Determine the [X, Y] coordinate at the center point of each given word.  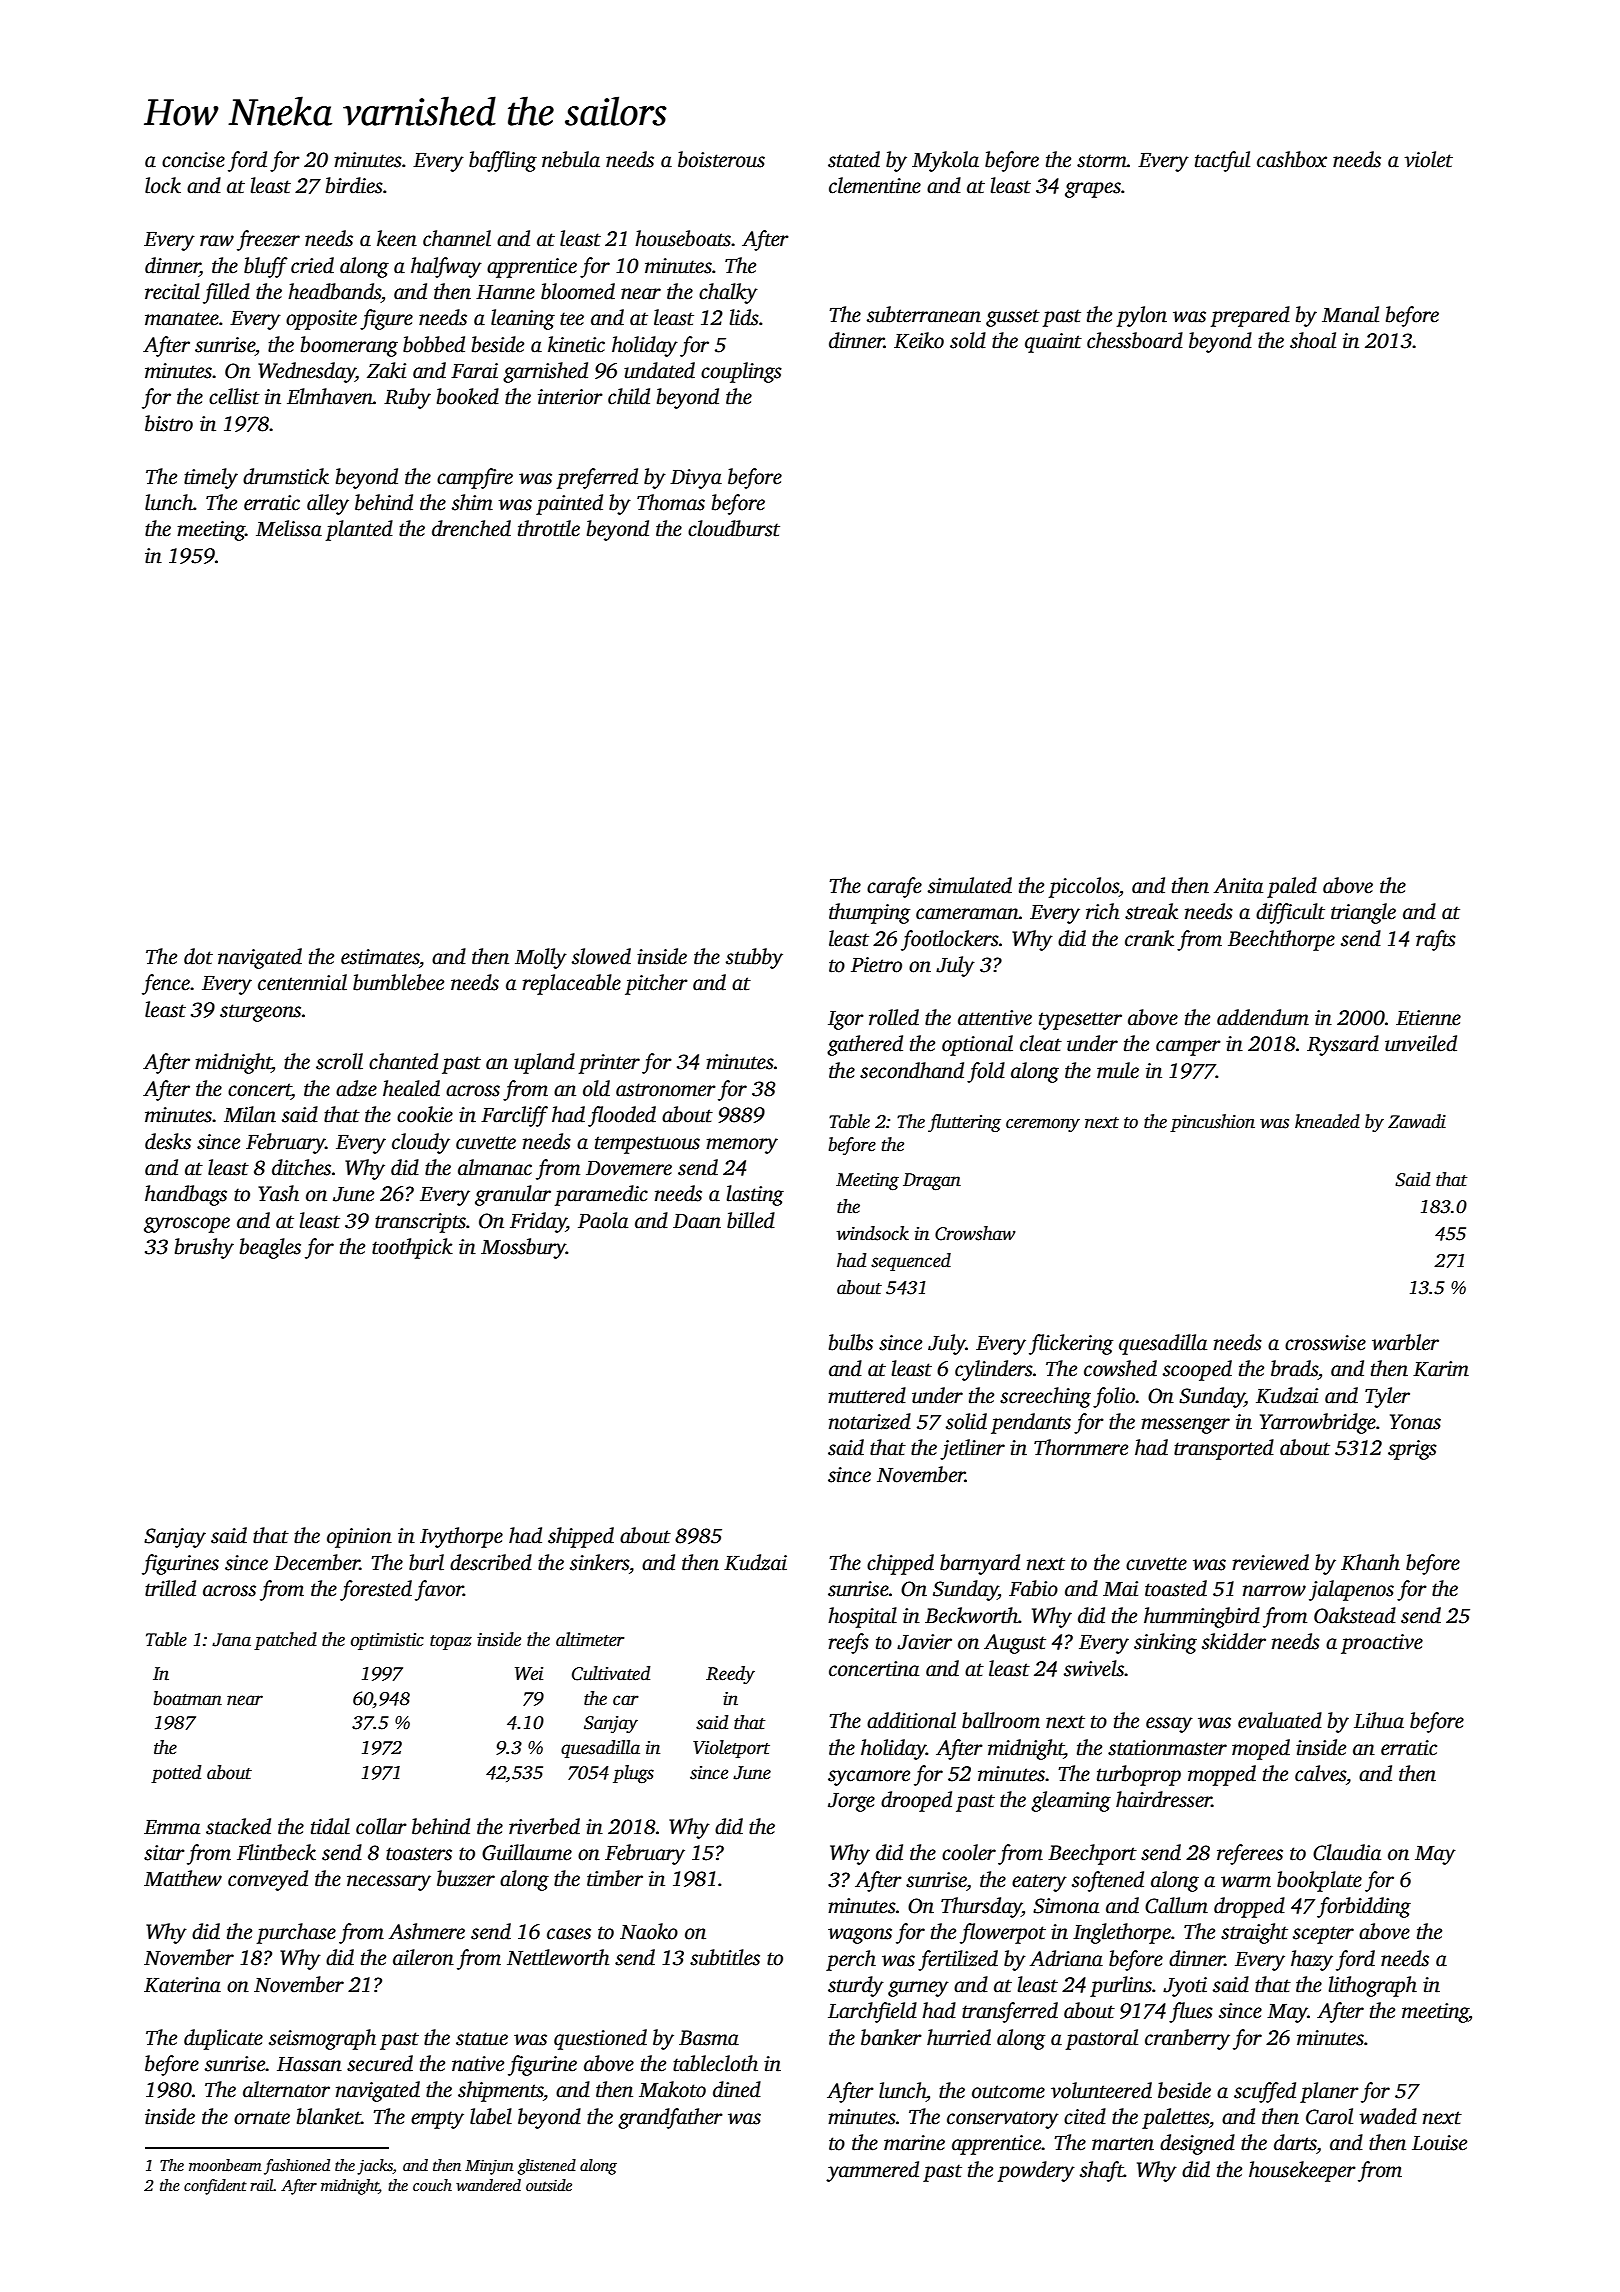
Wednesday [307, 372]
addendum [1263, 1017]
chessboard [1135, 340]
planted [359, 530]
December [317, 1562]
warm [1246, 1882]
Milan [250, 1114]
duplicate [223, 2039]
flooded [622, 1116]
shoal [1313, 340]
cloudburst [734, 528]
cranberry [1187, 2039]
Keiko [919, 340]
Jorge [851, 1802]
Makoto [672, 2089]
